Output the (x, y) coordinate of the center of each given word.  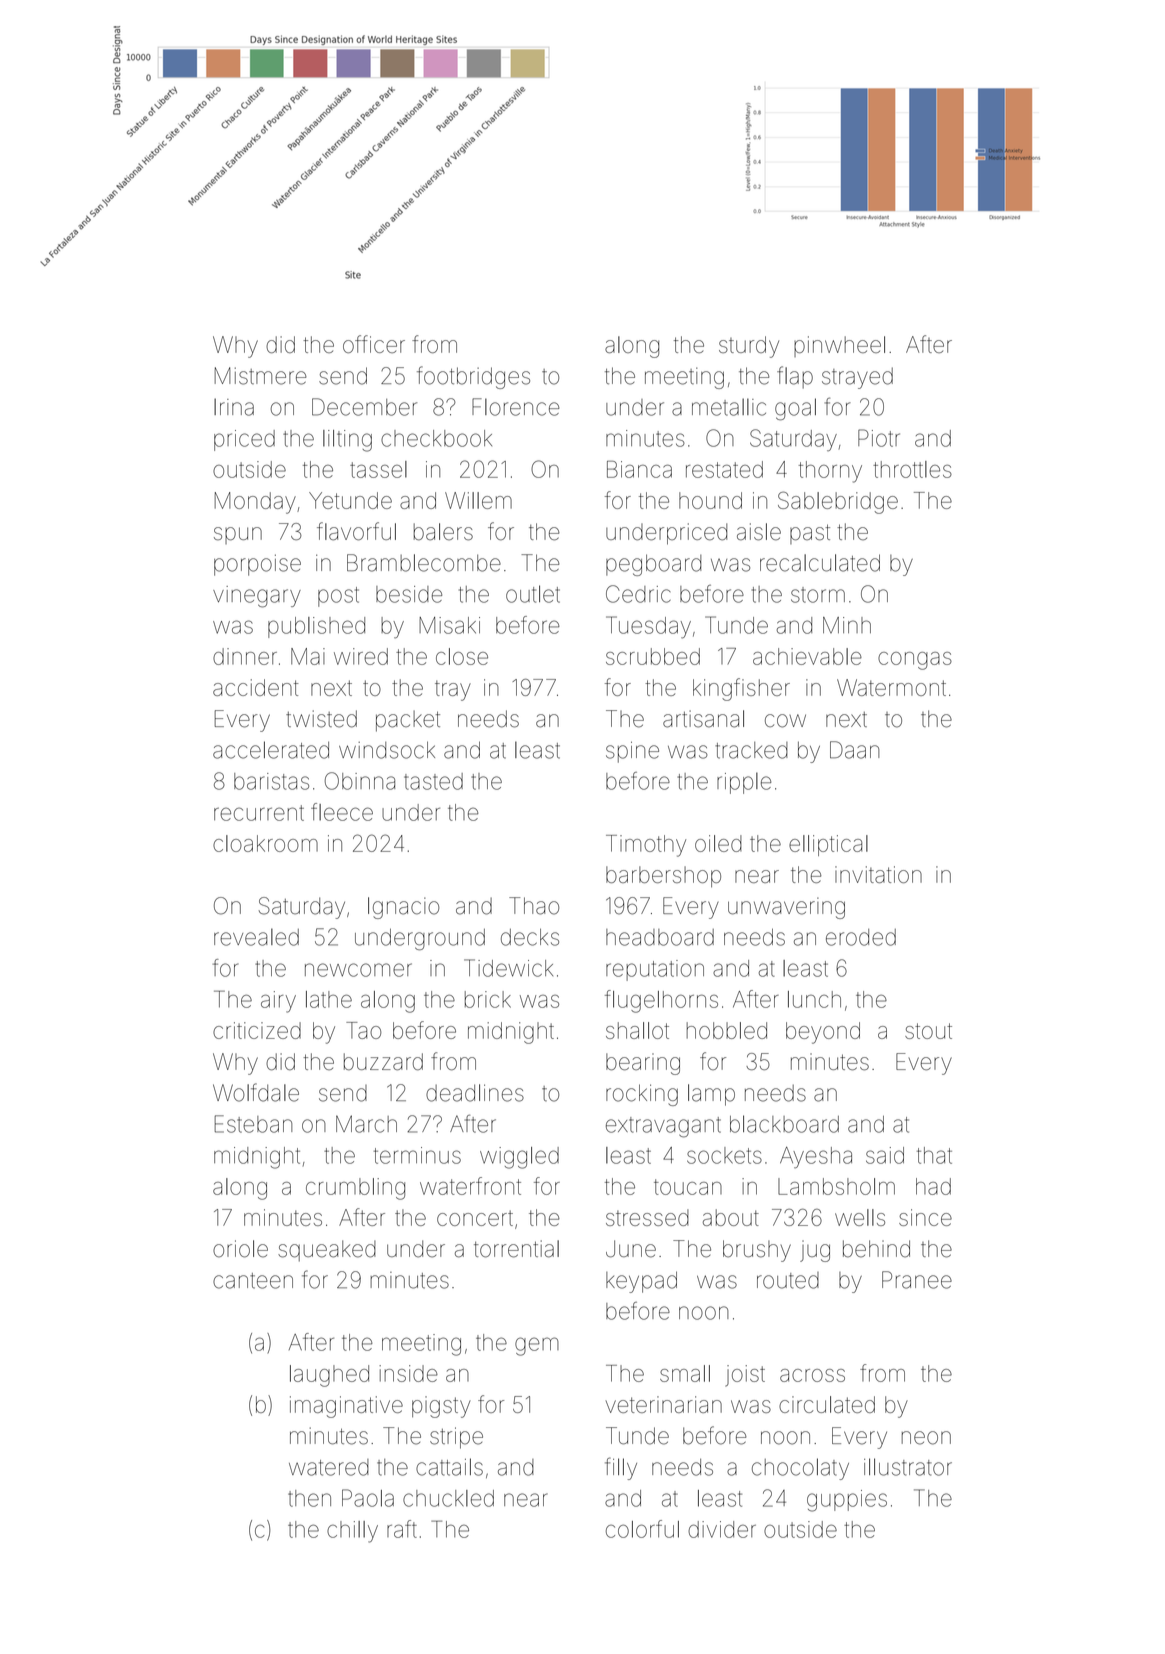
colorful (642, 1529)
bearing (643, 1064)
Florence (515, 407)
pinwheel (839, 346)
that (934, 1155)
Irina (234, 407)
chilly (352, 1532)
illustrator (908, 1467)
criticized (257, 1030)
